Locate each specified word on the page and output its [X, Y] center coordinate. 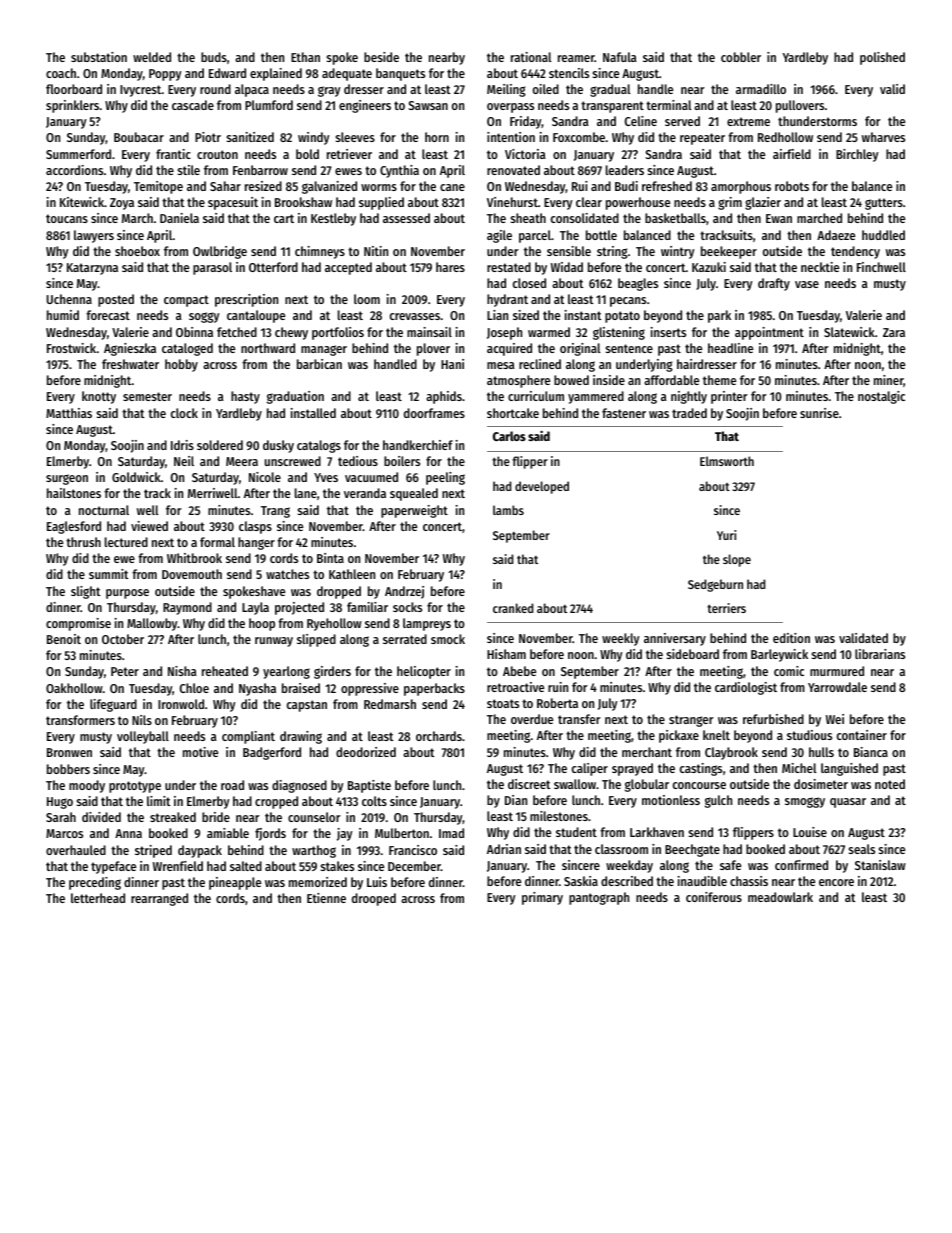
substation [99, 57]
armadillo [761, 89]
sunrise [819, 413]
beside [381, 57]
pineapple [235, 883]
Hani [452, 364]
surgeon [67, 479]
